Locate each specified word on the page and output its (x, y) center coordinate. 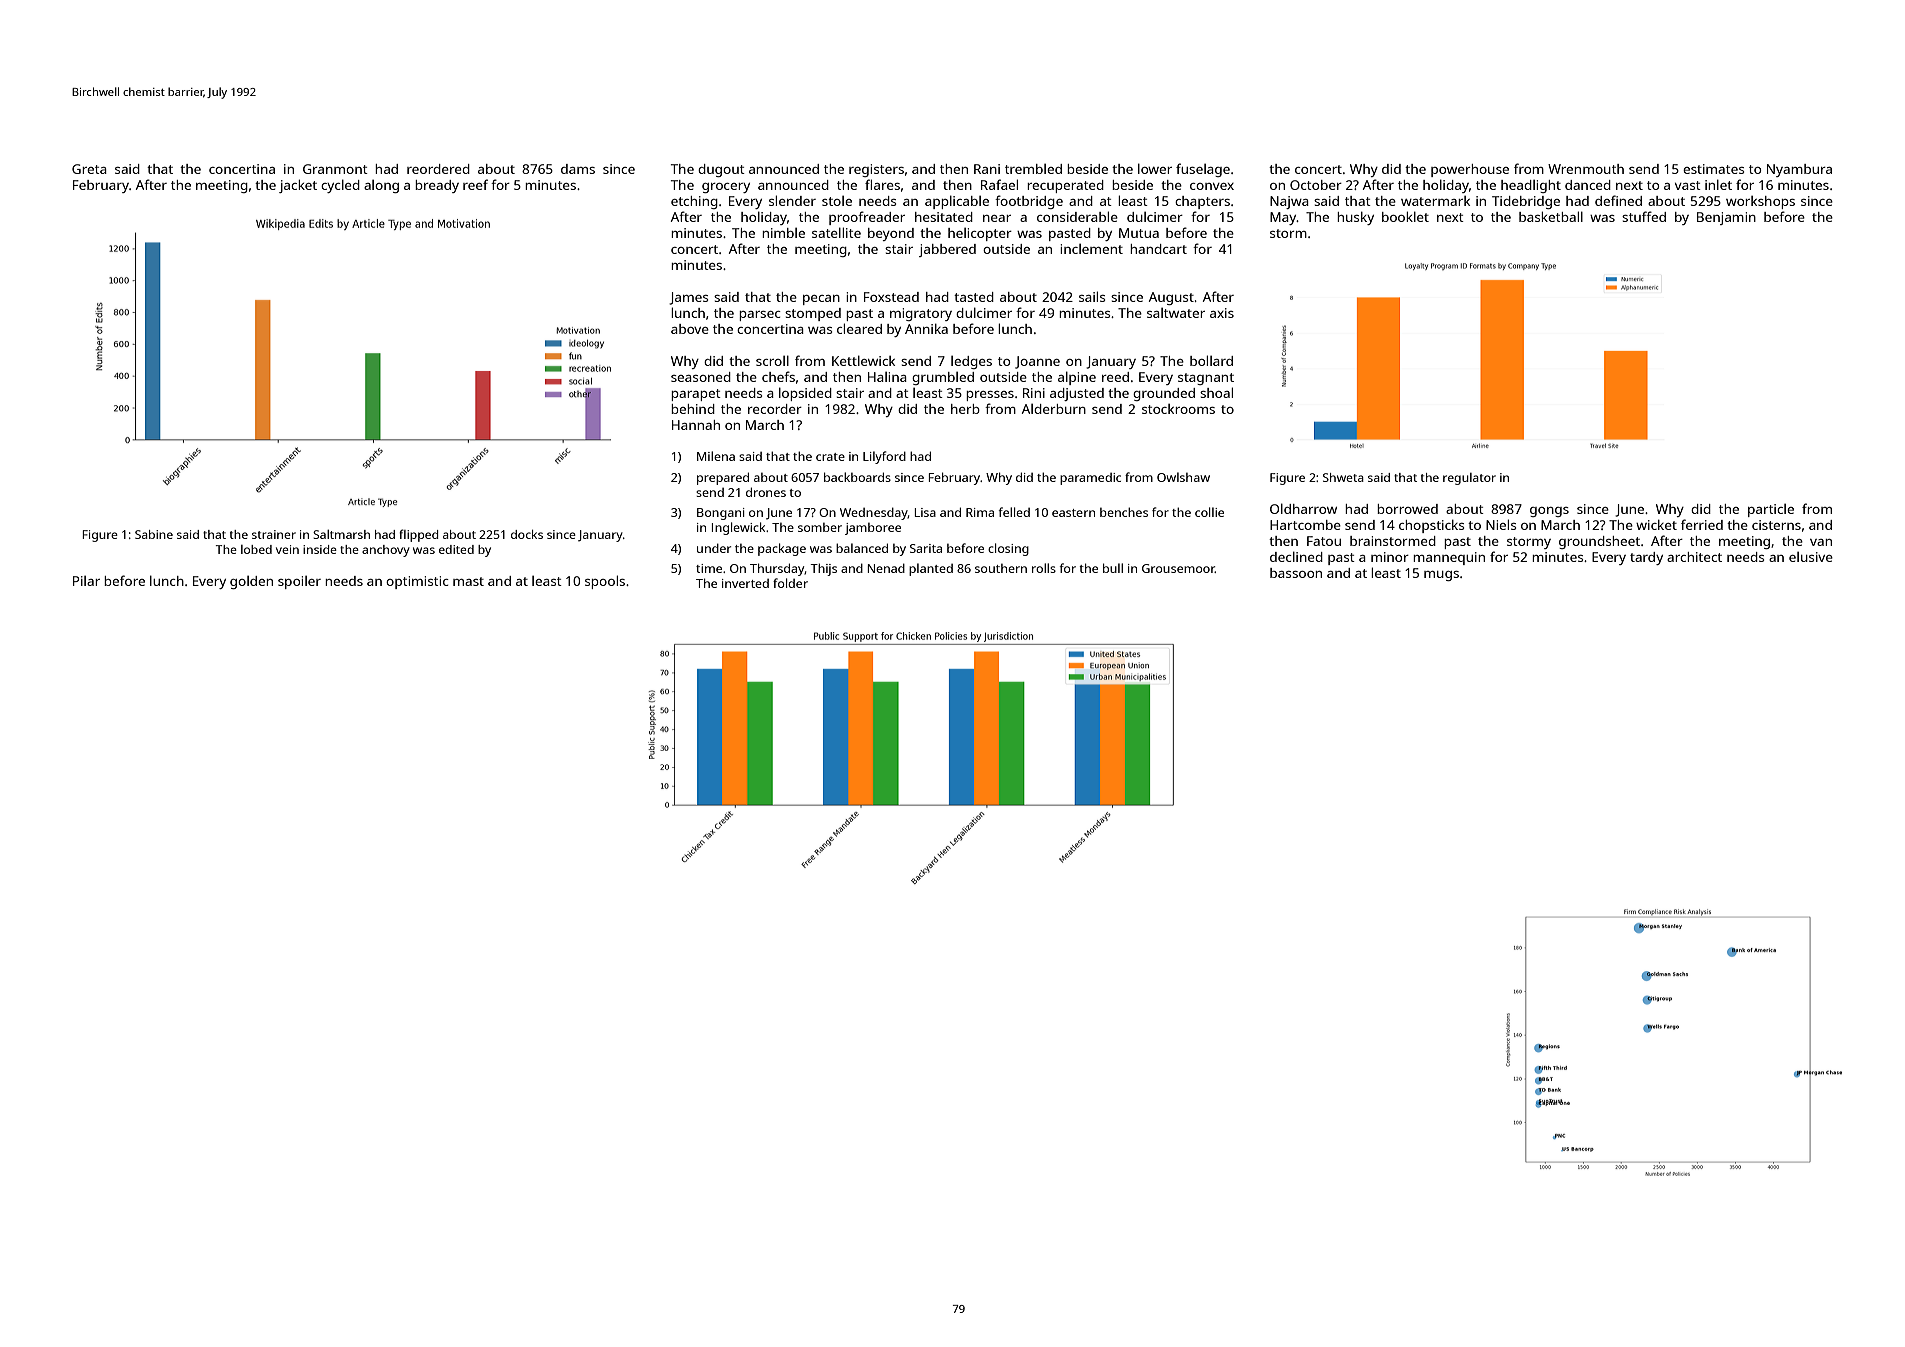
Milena (716, 456)
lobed (256, 549)
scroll (772, 360)
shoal (1216, 392)
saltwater (1176, 313)
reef (475, 184)
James (688, 298)
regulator (1469, 479)
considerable (1077, 216)
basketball (1551, 216)
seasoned (701, 377)
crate (830, 457)
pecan (821, 300)
